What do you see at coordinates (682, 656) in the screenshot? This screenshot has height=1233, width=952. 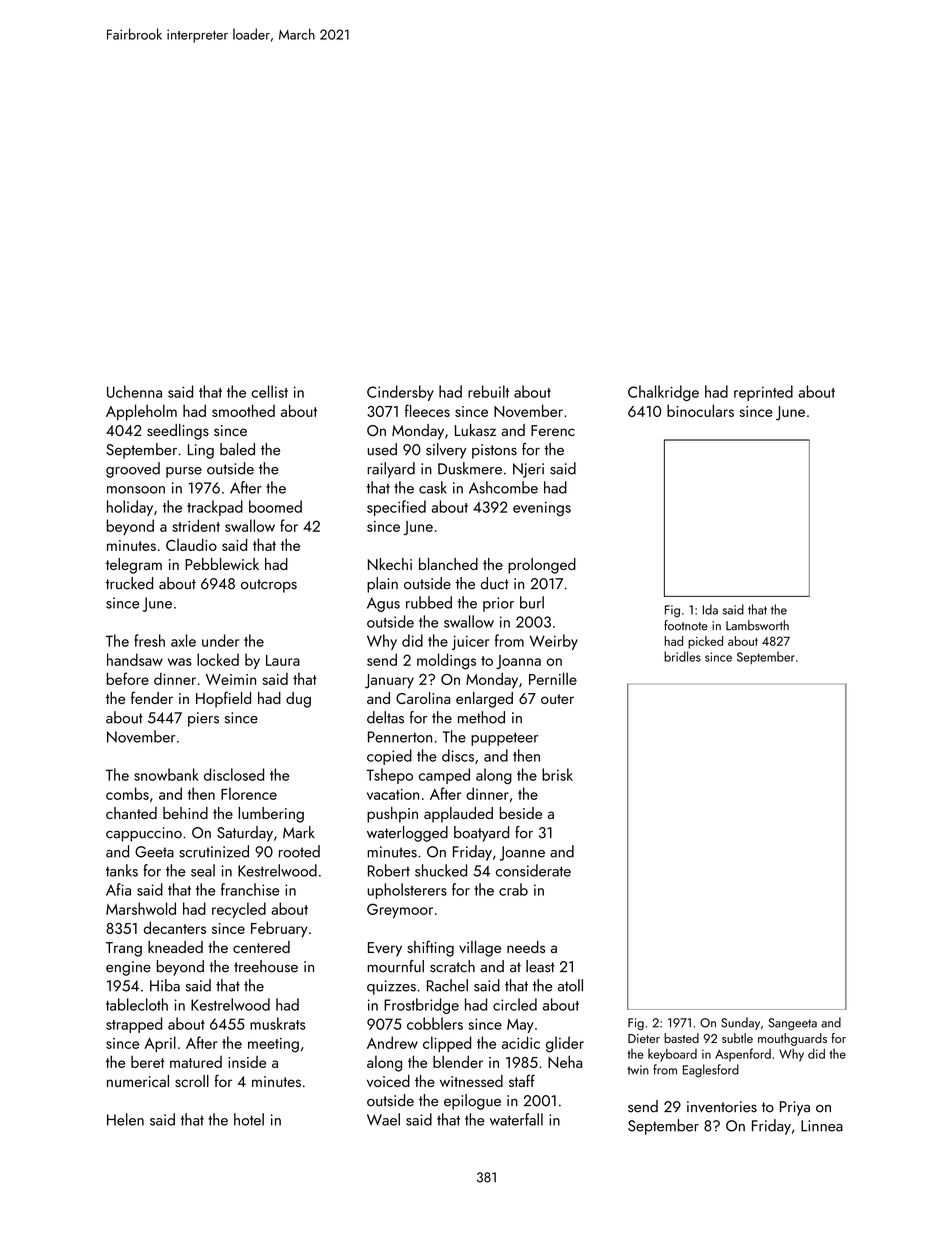 I see `bridles` at bounding box center [682, 656].
